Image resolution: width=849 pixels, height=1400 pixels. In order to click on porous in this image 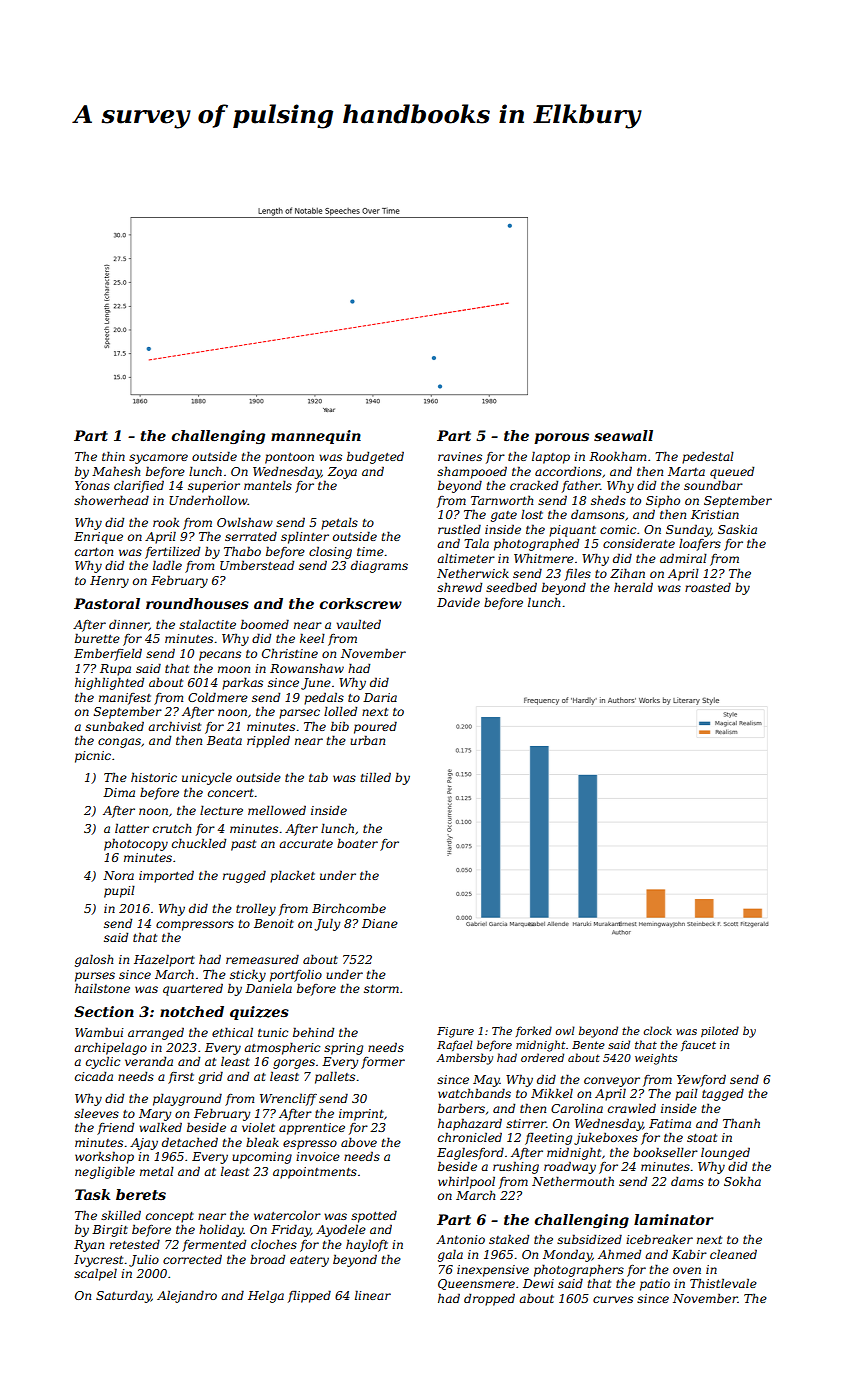, I will do `click(561, 438)`.
